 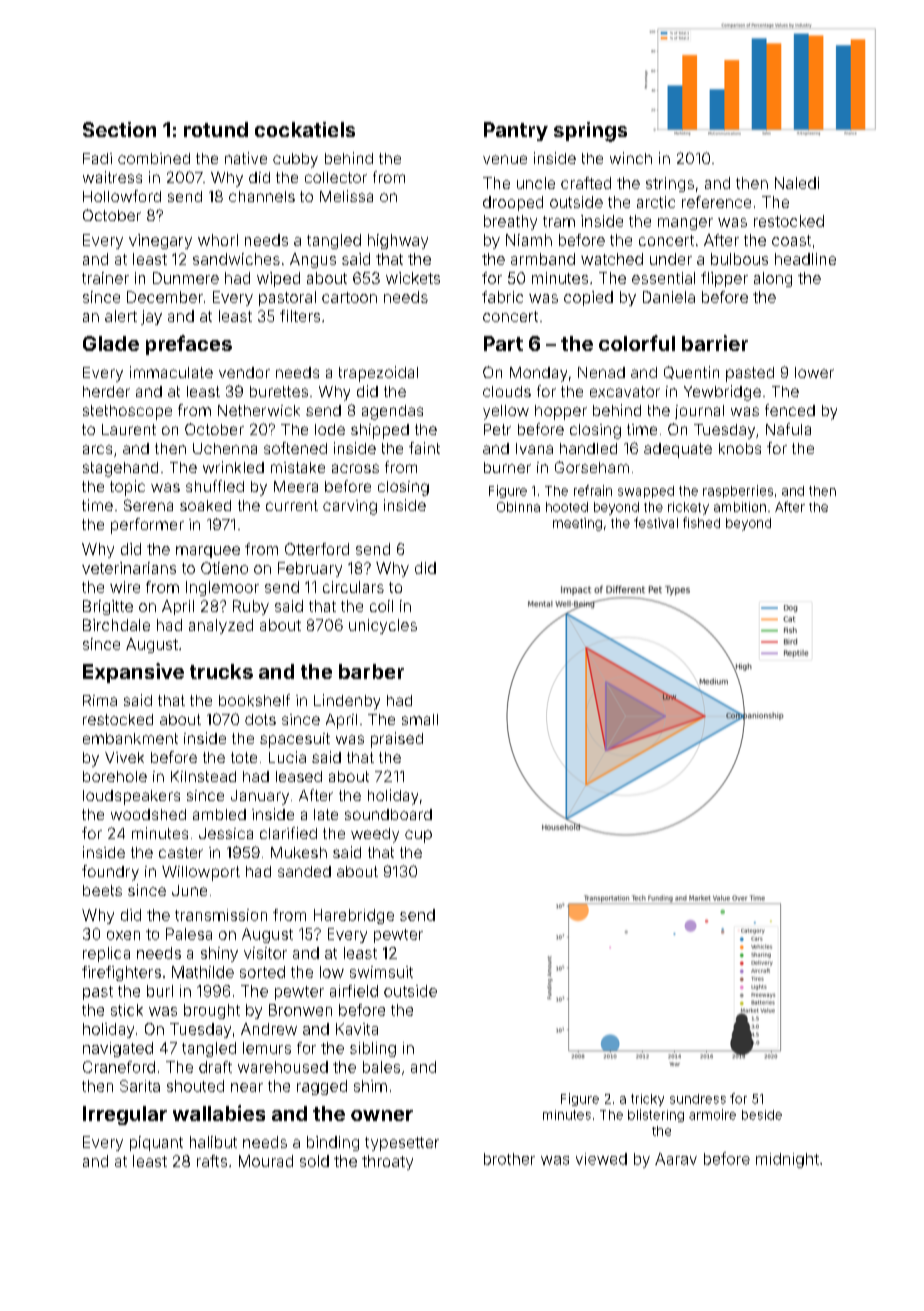 What do you see at coordinates (505, 159) in the page?
I see `venue` at bounding box center [505, 159].
